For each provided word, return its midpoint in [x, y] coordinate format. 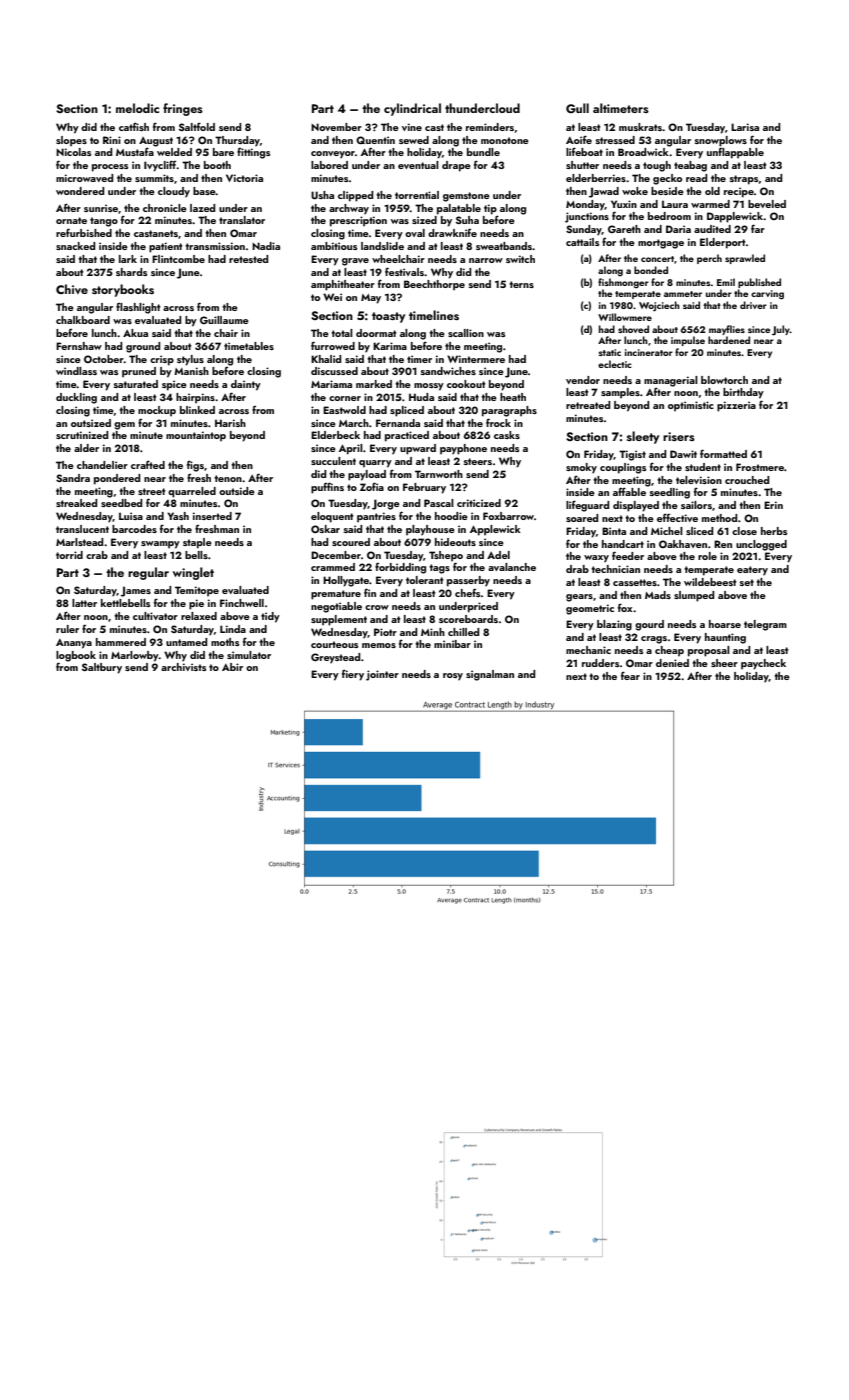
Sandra [73, 478]
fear [630, 675]
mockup [157, 411]
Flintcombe [178, 259]
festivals [405, 271]
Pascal [439, 503]
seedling [670, 493]
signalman [490, 675]
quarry [375, 464]
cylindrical [412, 109]
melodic [137, 108]
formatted [723, 453]
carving [767, 295]
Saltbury [102, 668]
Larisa [745, 127]
